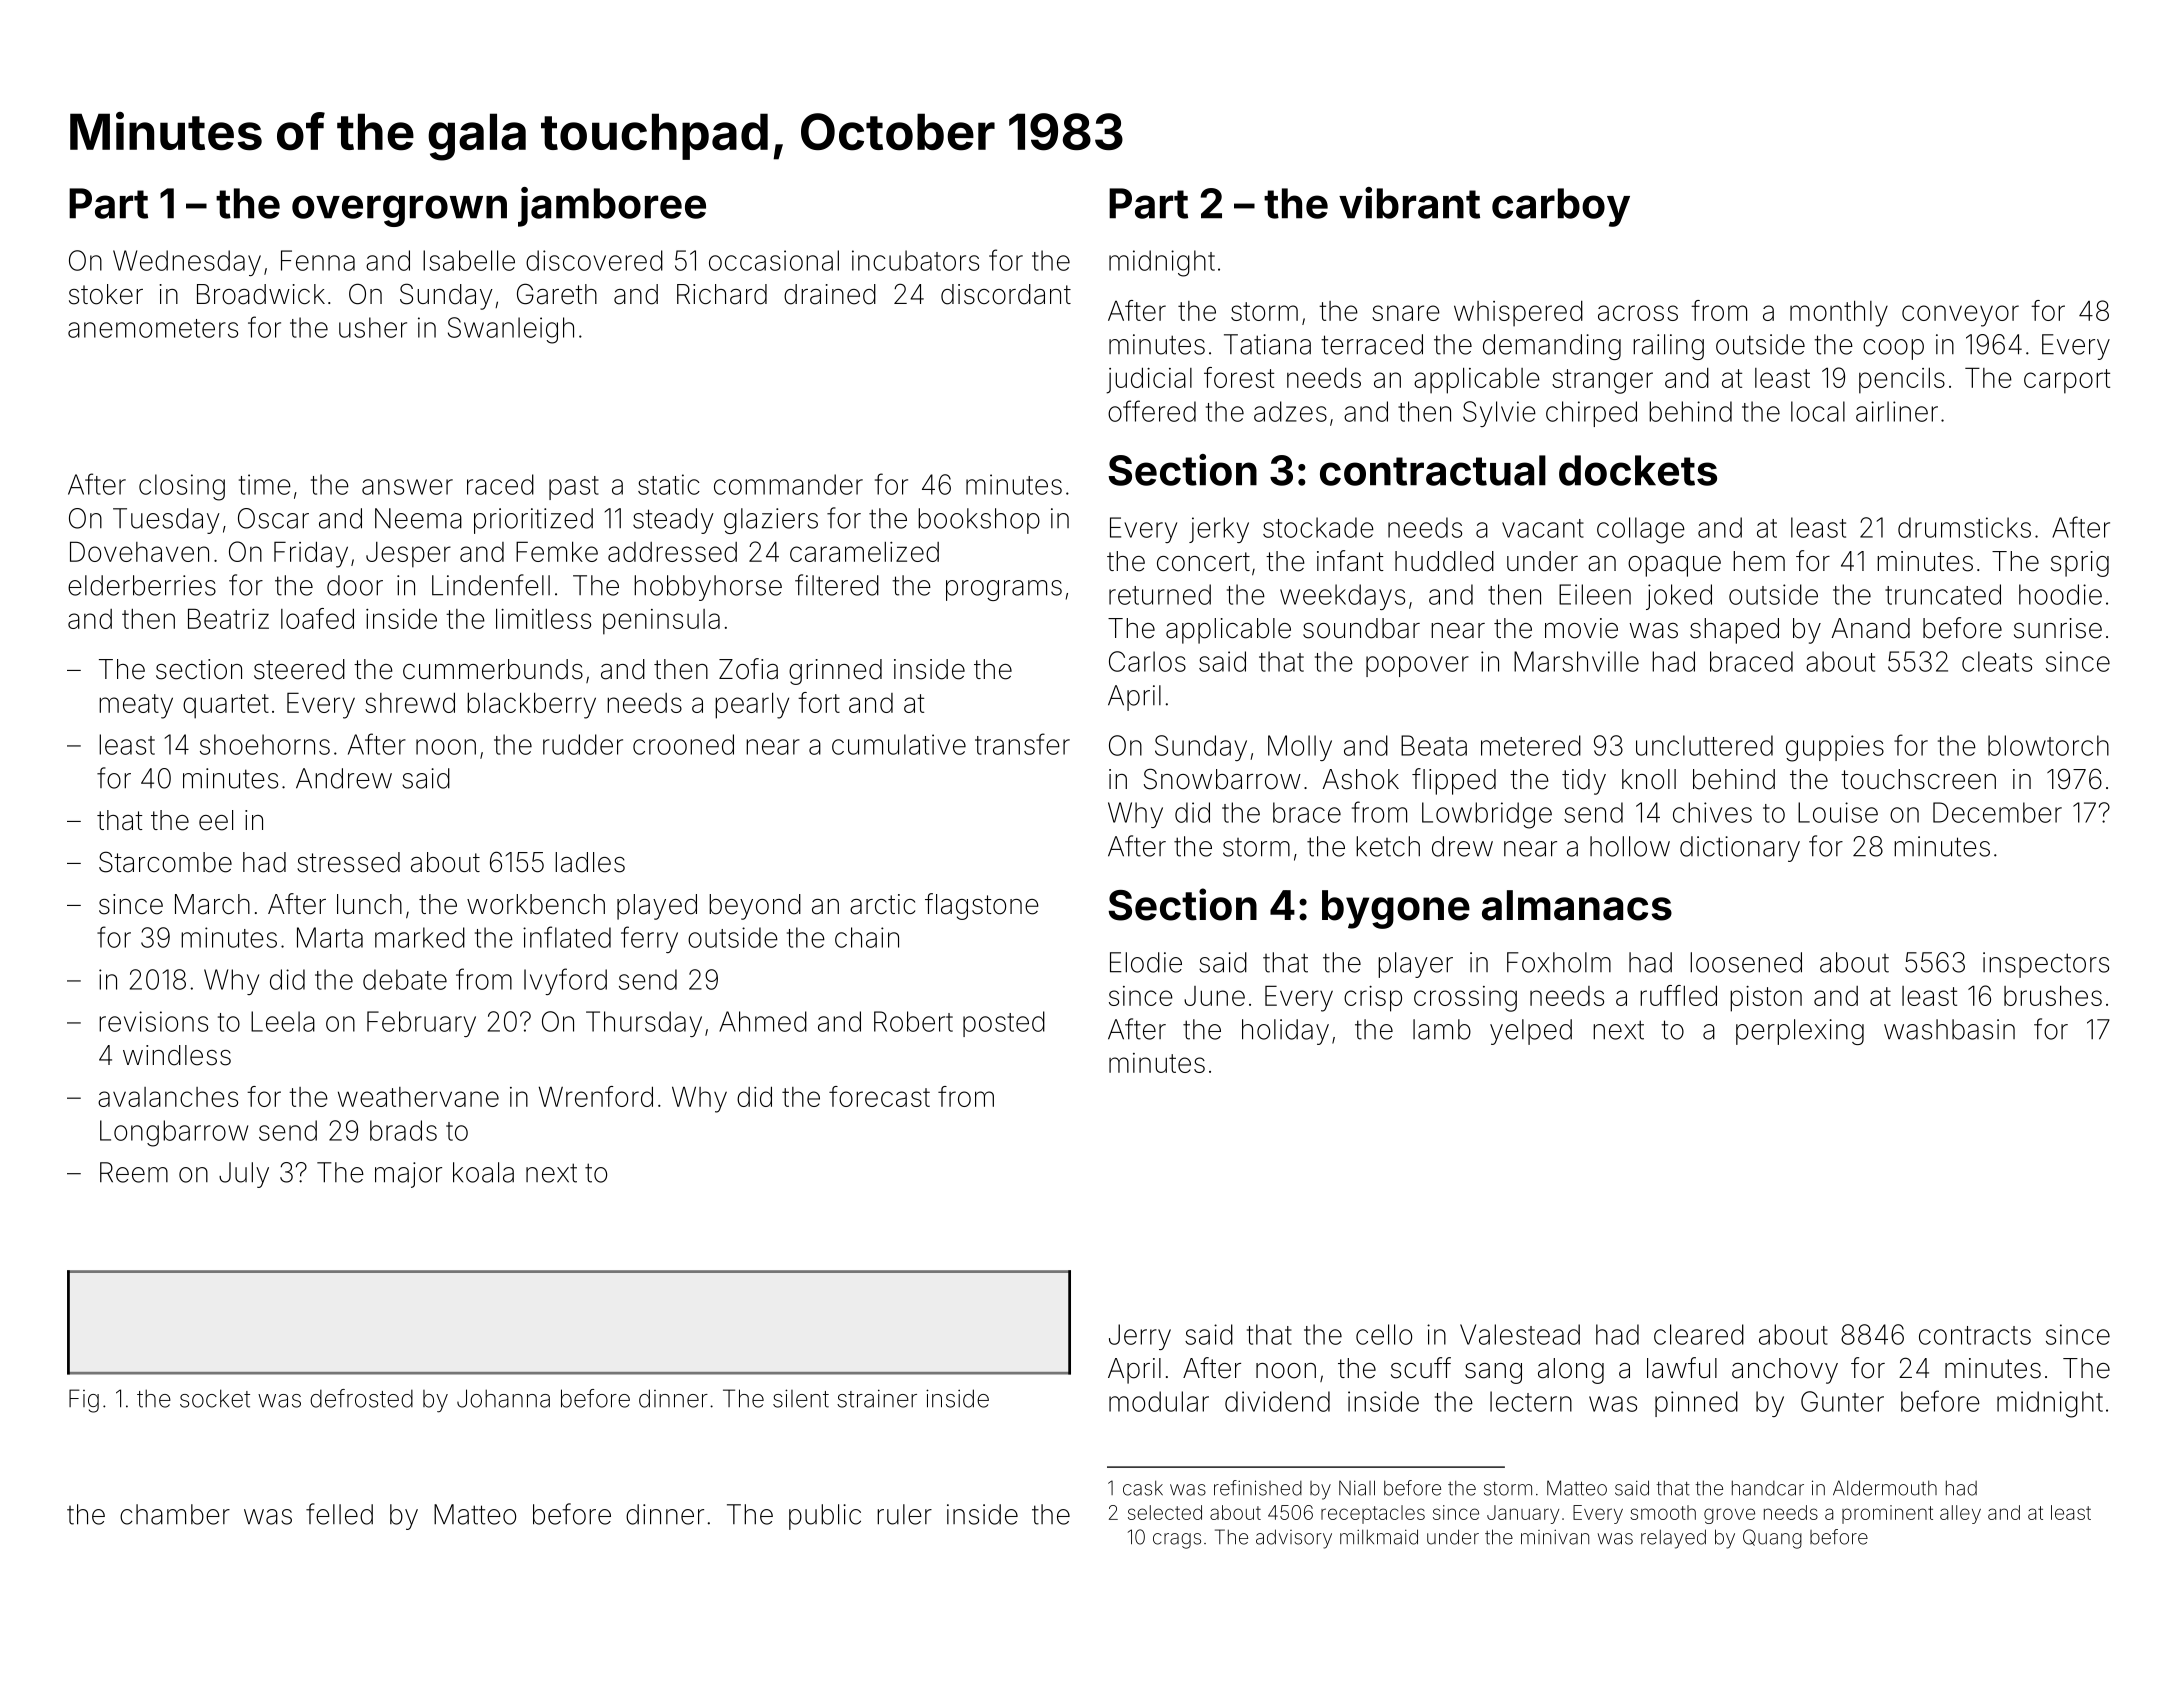  Describe the element at coordinates (139, 551) in the image. I see `Dovehaven` at that location.
